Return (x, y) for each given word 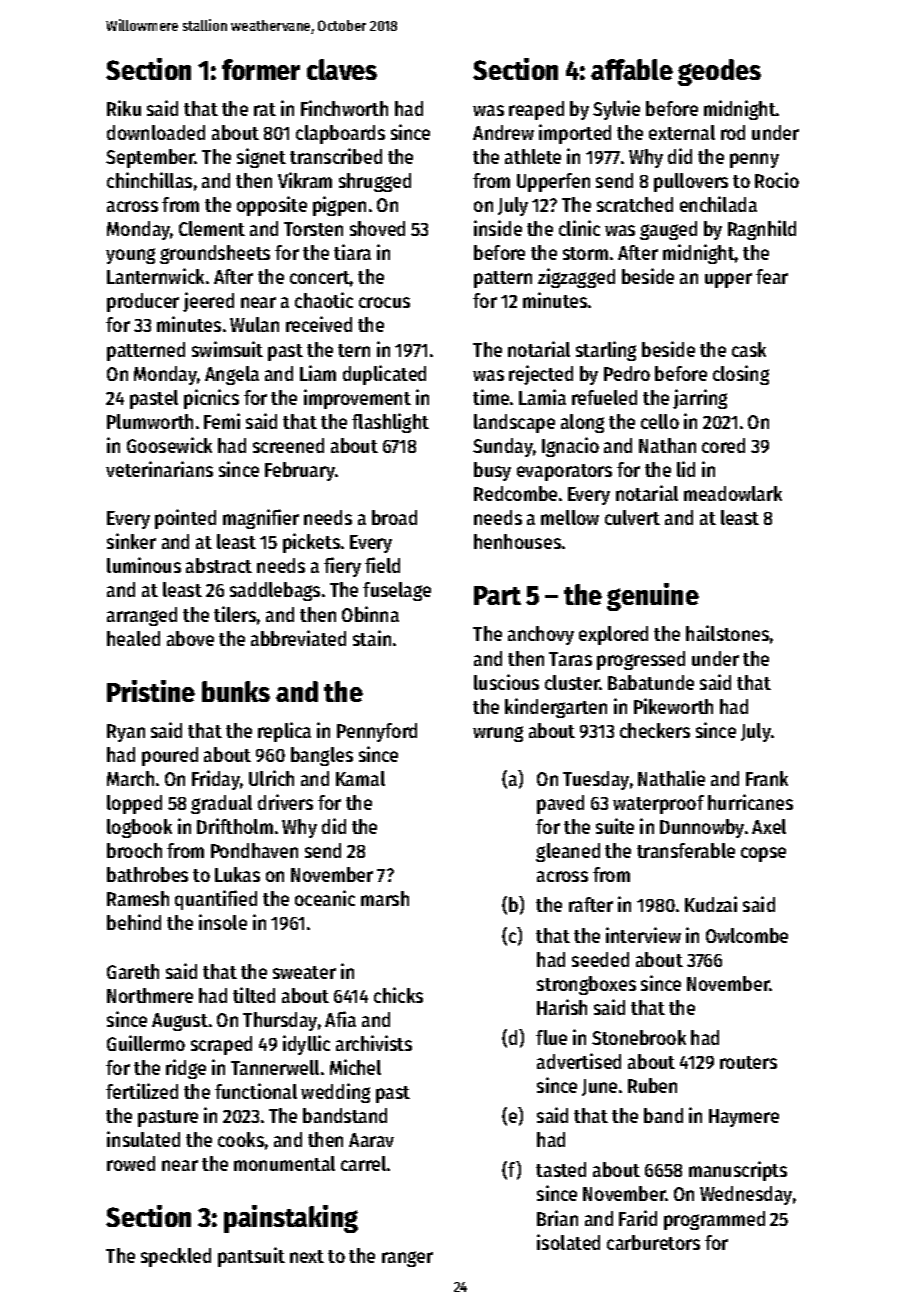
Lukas (237, 874)
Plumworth (150, 421)
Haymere (744, 1118)
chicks (398, 995)
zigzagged (576, 278)
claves (342, 69)
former (261, 69)
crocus (384, 302)
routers (748, 1062)
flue (551, 1037)
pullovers (691, 182)
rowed (131, 1163)
